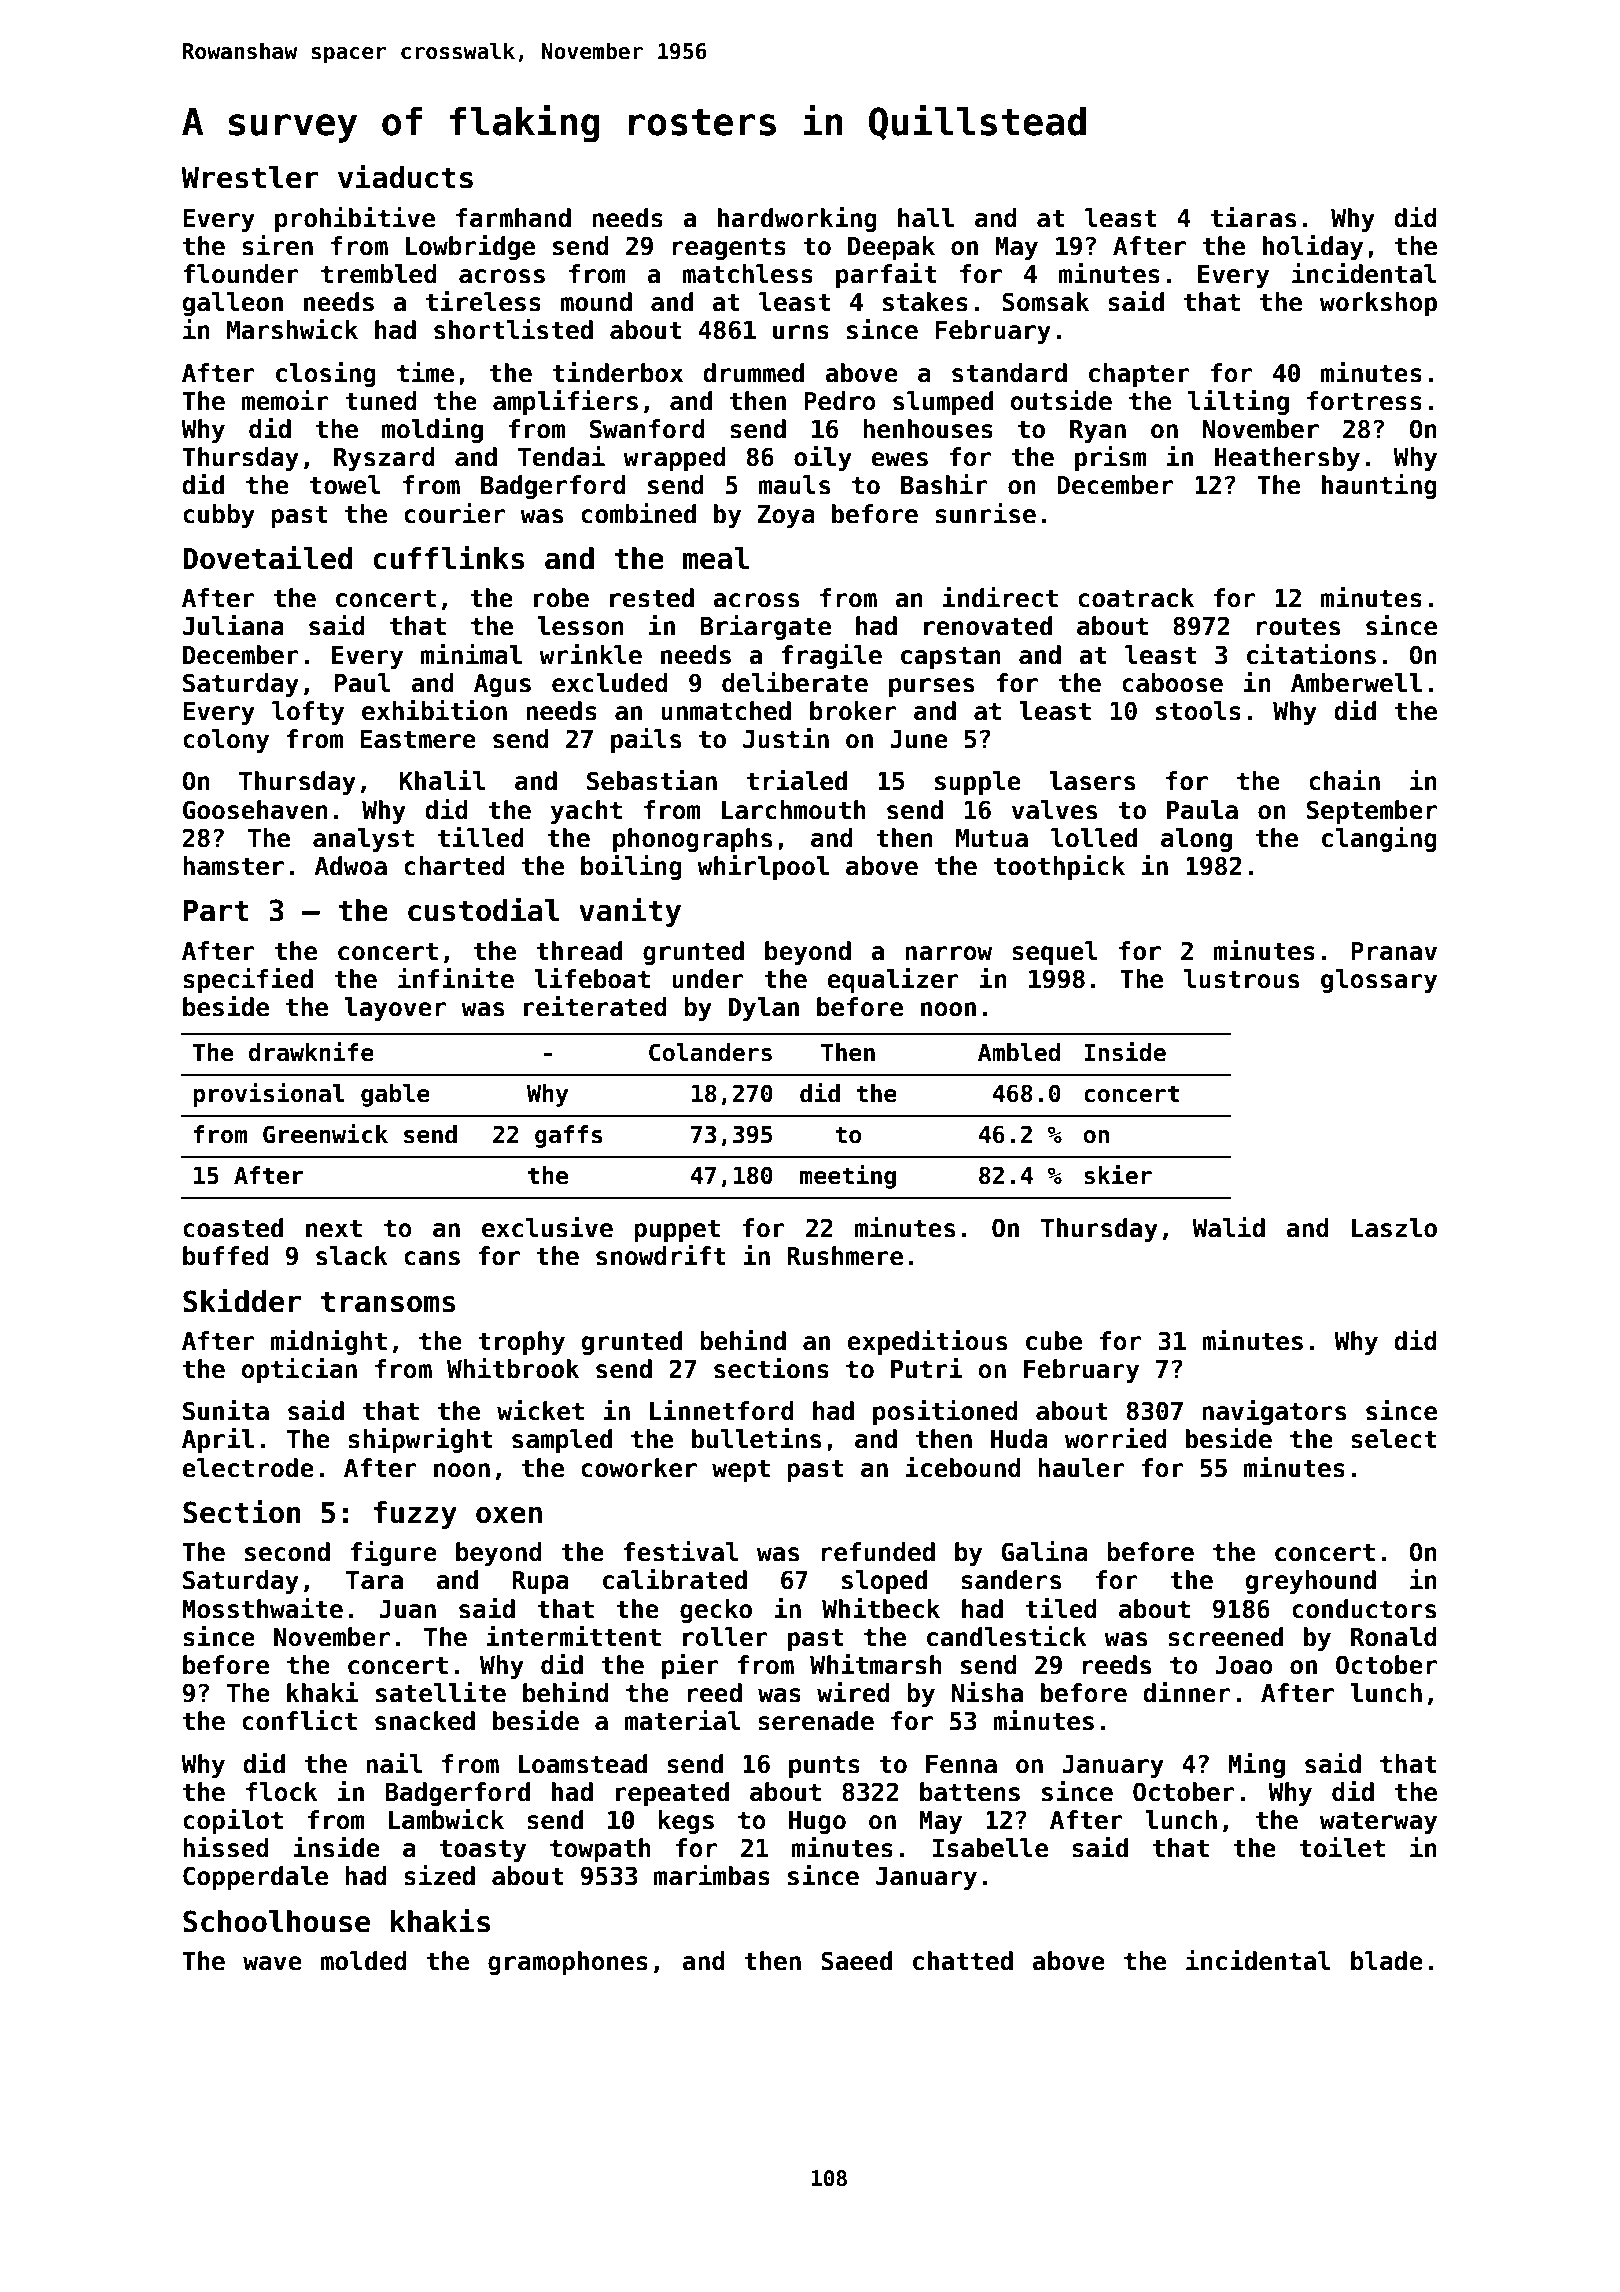  Describe the element at coordinates (950, 657) in the image. I see `capstan` at that location.
